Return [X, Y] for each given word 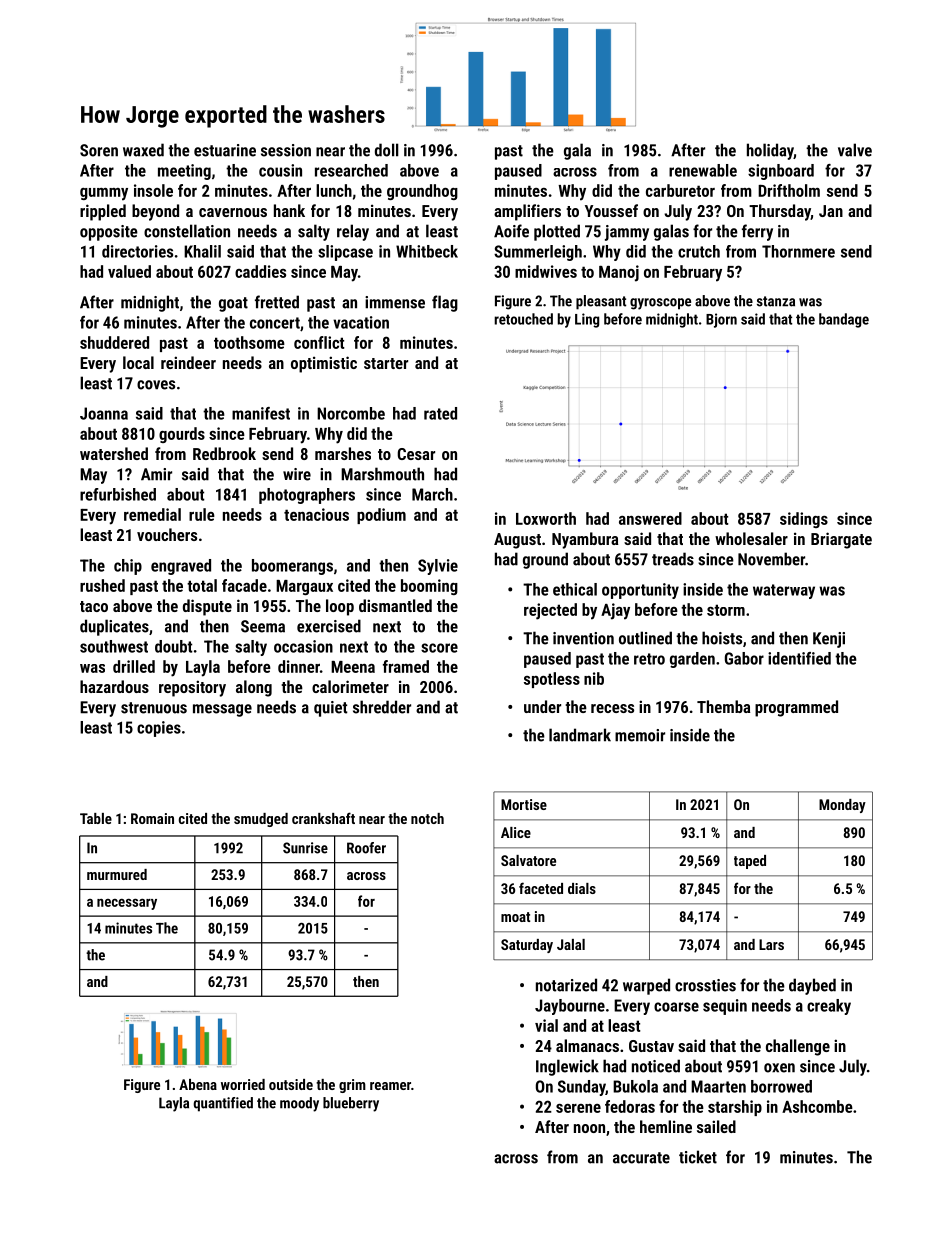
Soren [99, 150]
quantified [223, 1104]
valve [855, 150]
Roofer [366, 848]
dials [582, 888]
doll [387, 150]
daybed [812, 986]
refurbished [118, 494]
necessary [127, 904]
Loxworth [546, 518]
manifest [261, 413]
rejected [550, 611]
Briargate [841, 540]
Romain [152, 818]
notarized [566, 985]
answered [650, 518]
